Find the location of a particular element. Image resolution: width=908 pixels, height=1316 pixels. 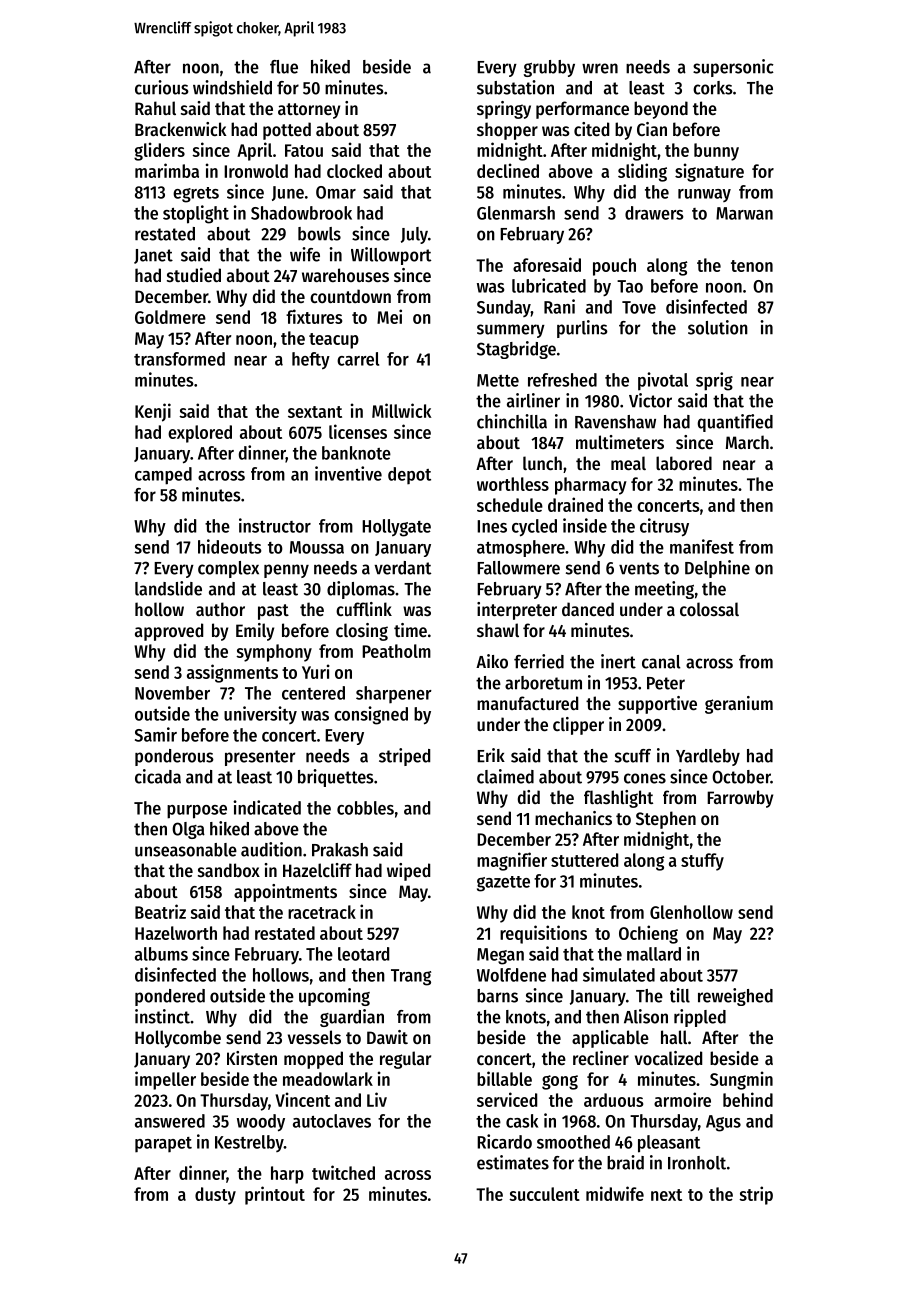

Ironwold is located at coordinates (256, 171).
